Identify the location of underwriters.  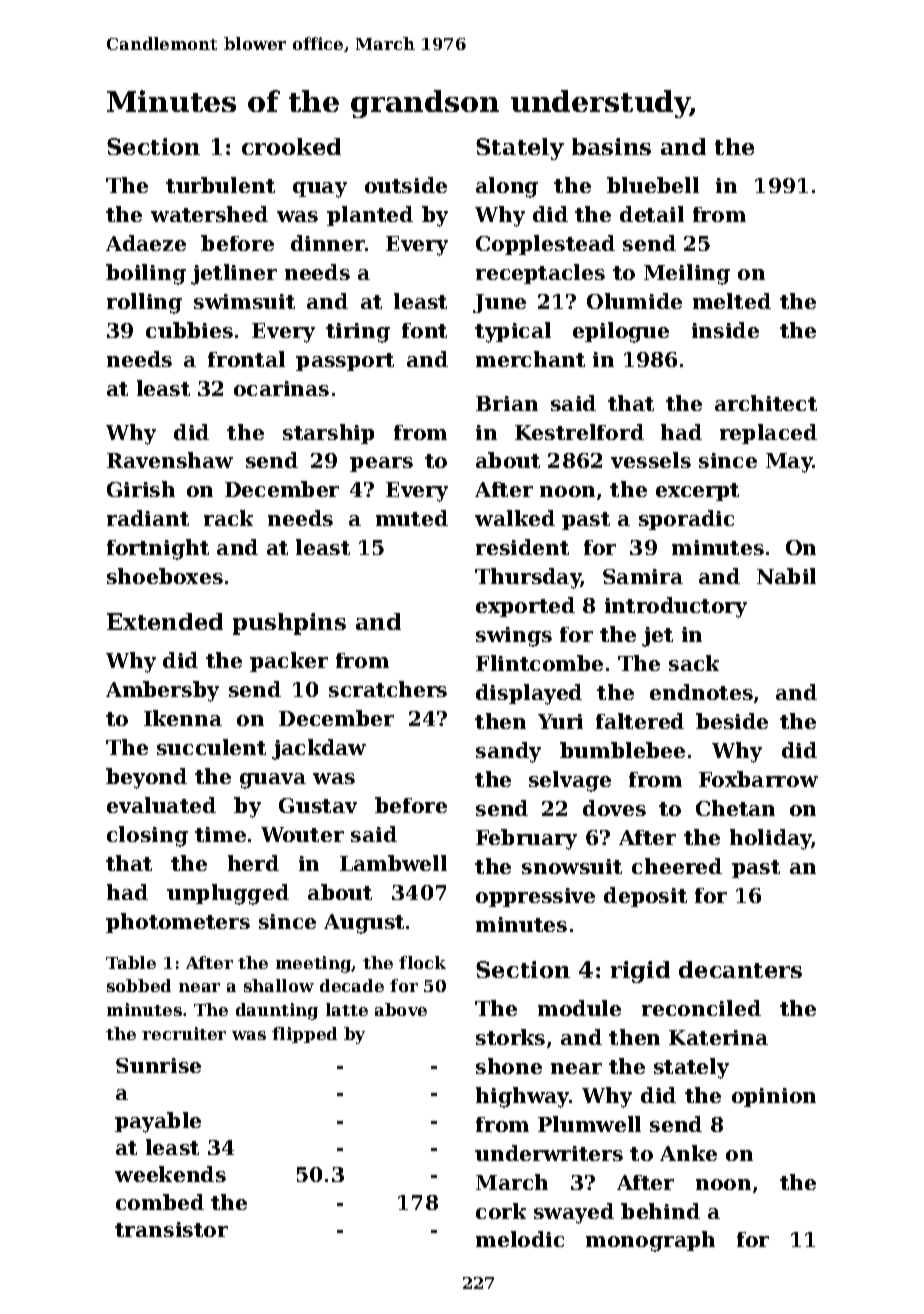
(549, 1153).
